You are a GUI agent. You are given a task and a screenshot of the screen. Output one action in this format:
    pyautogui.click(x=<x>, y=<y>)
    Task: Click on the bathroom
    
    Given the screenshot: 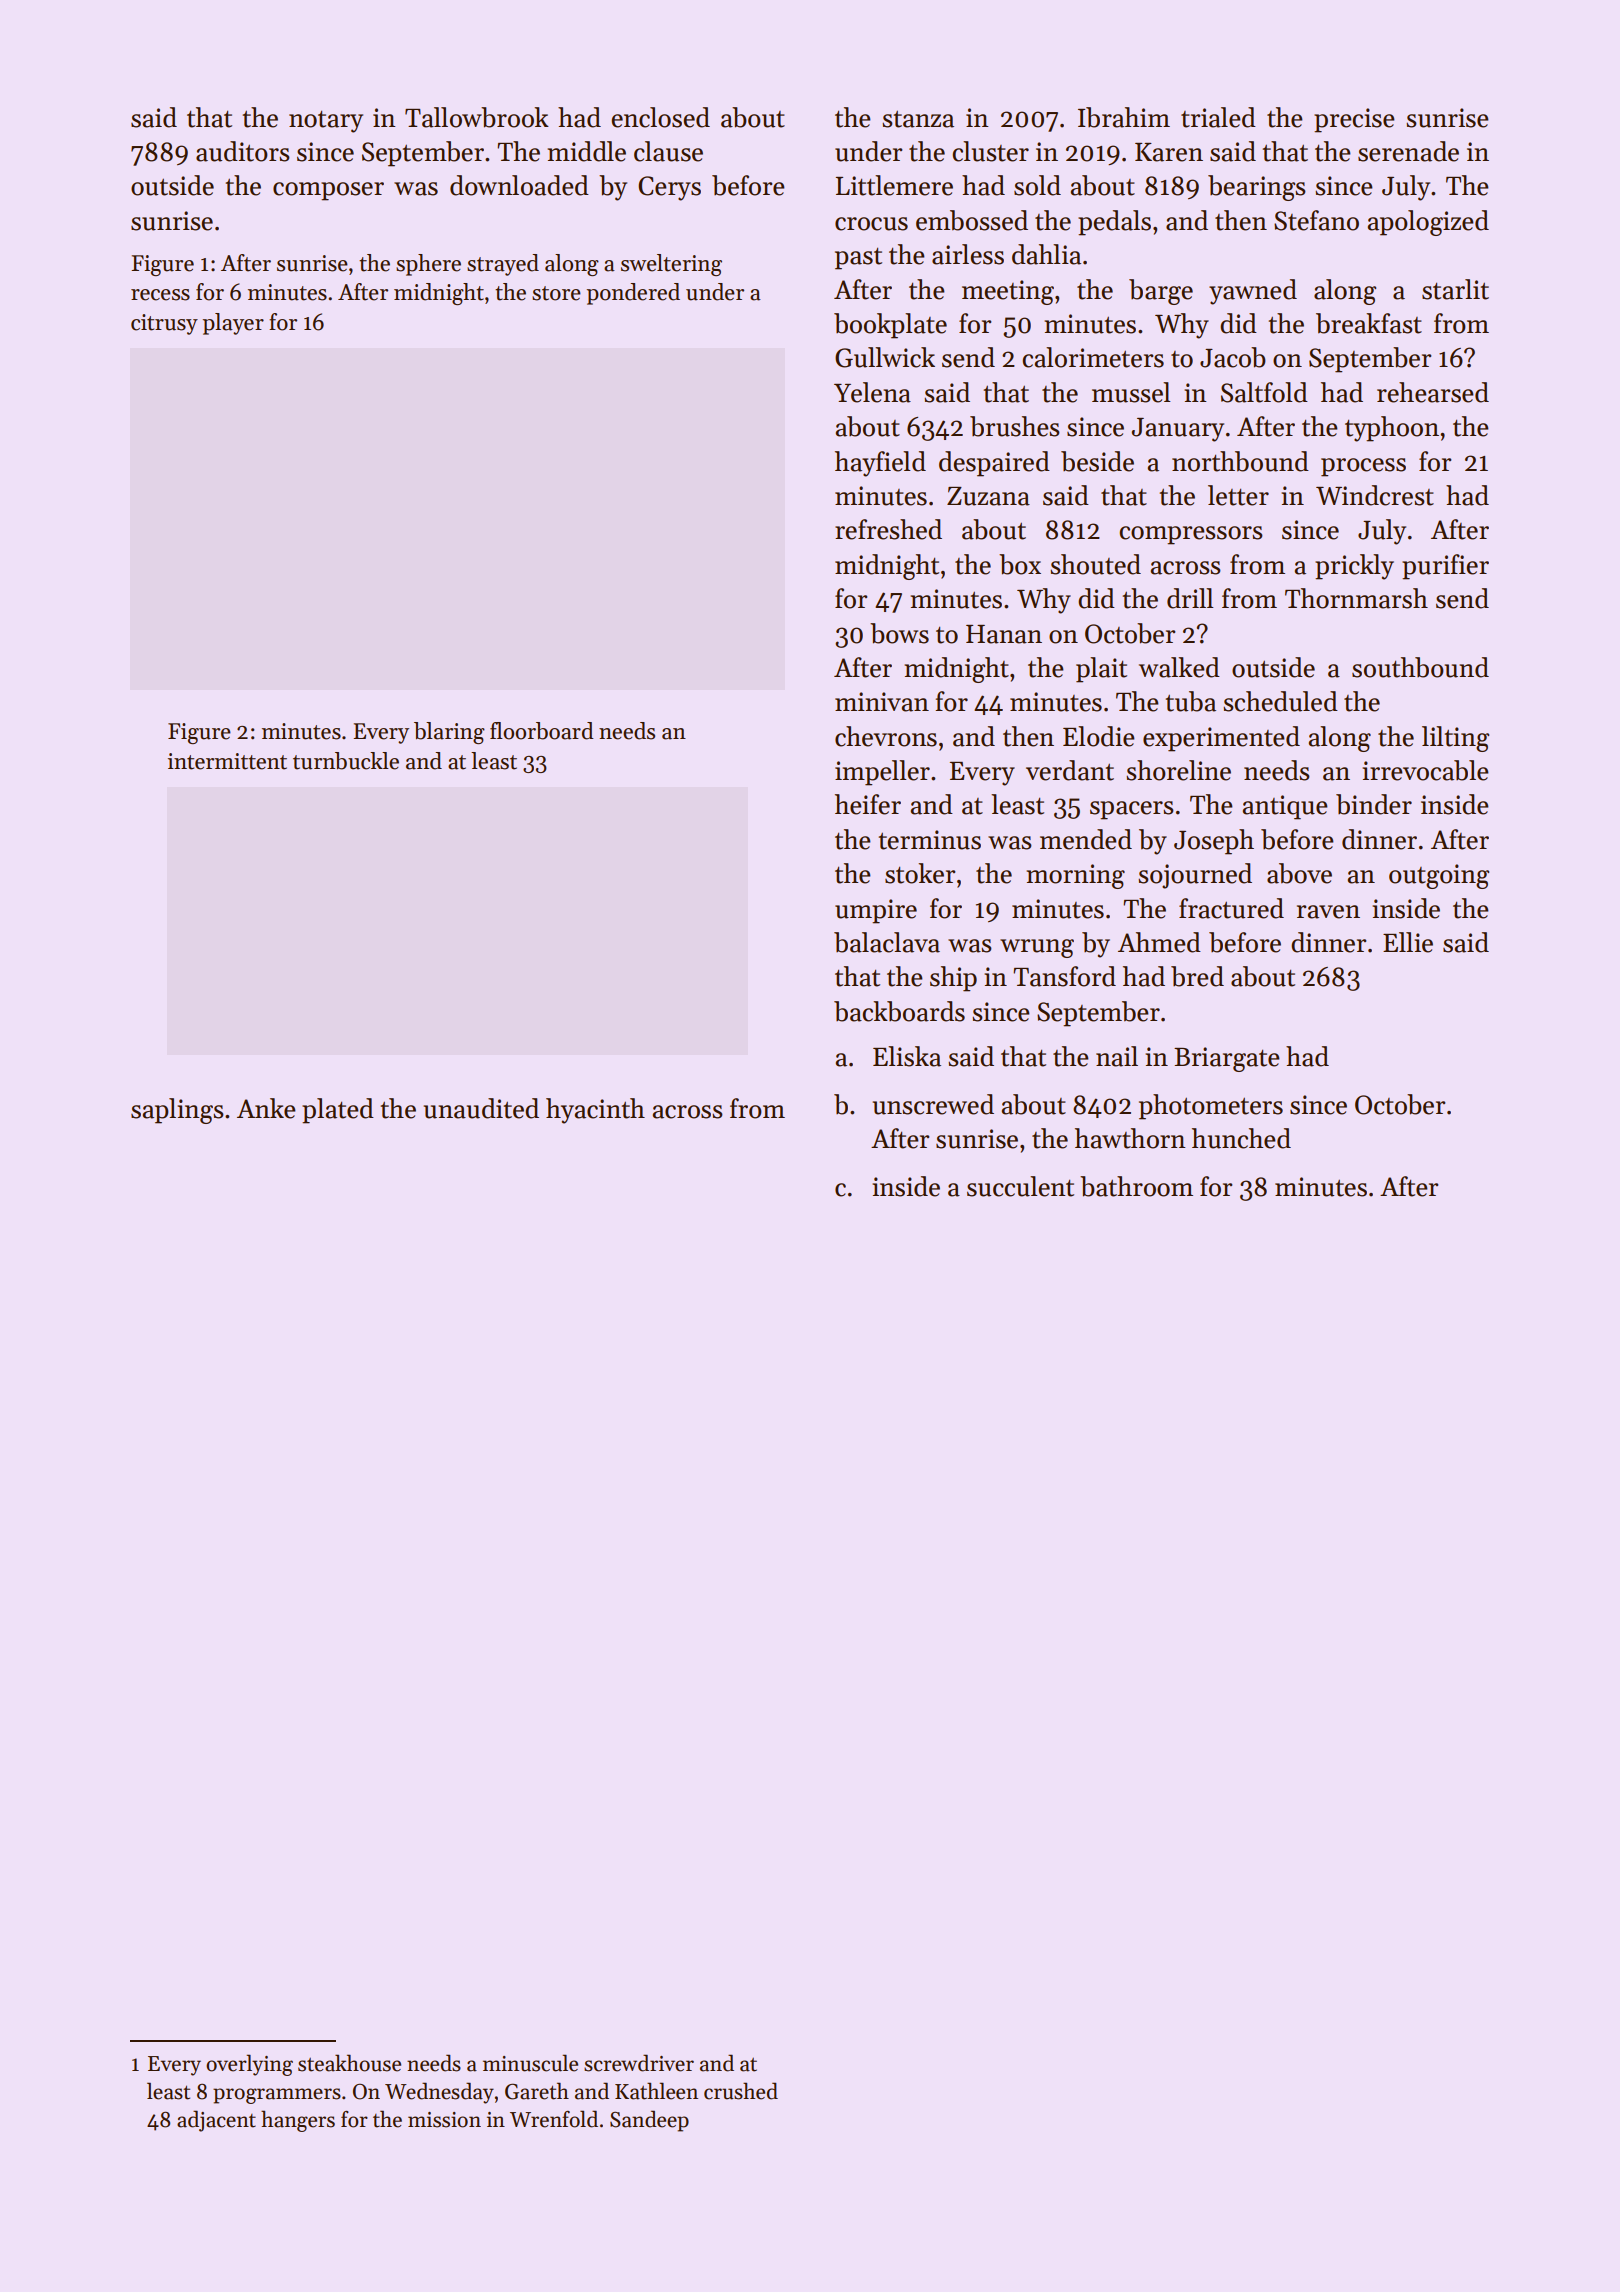 What is the action you would take?
    pyautogui.click(x=1136, y=1186)
